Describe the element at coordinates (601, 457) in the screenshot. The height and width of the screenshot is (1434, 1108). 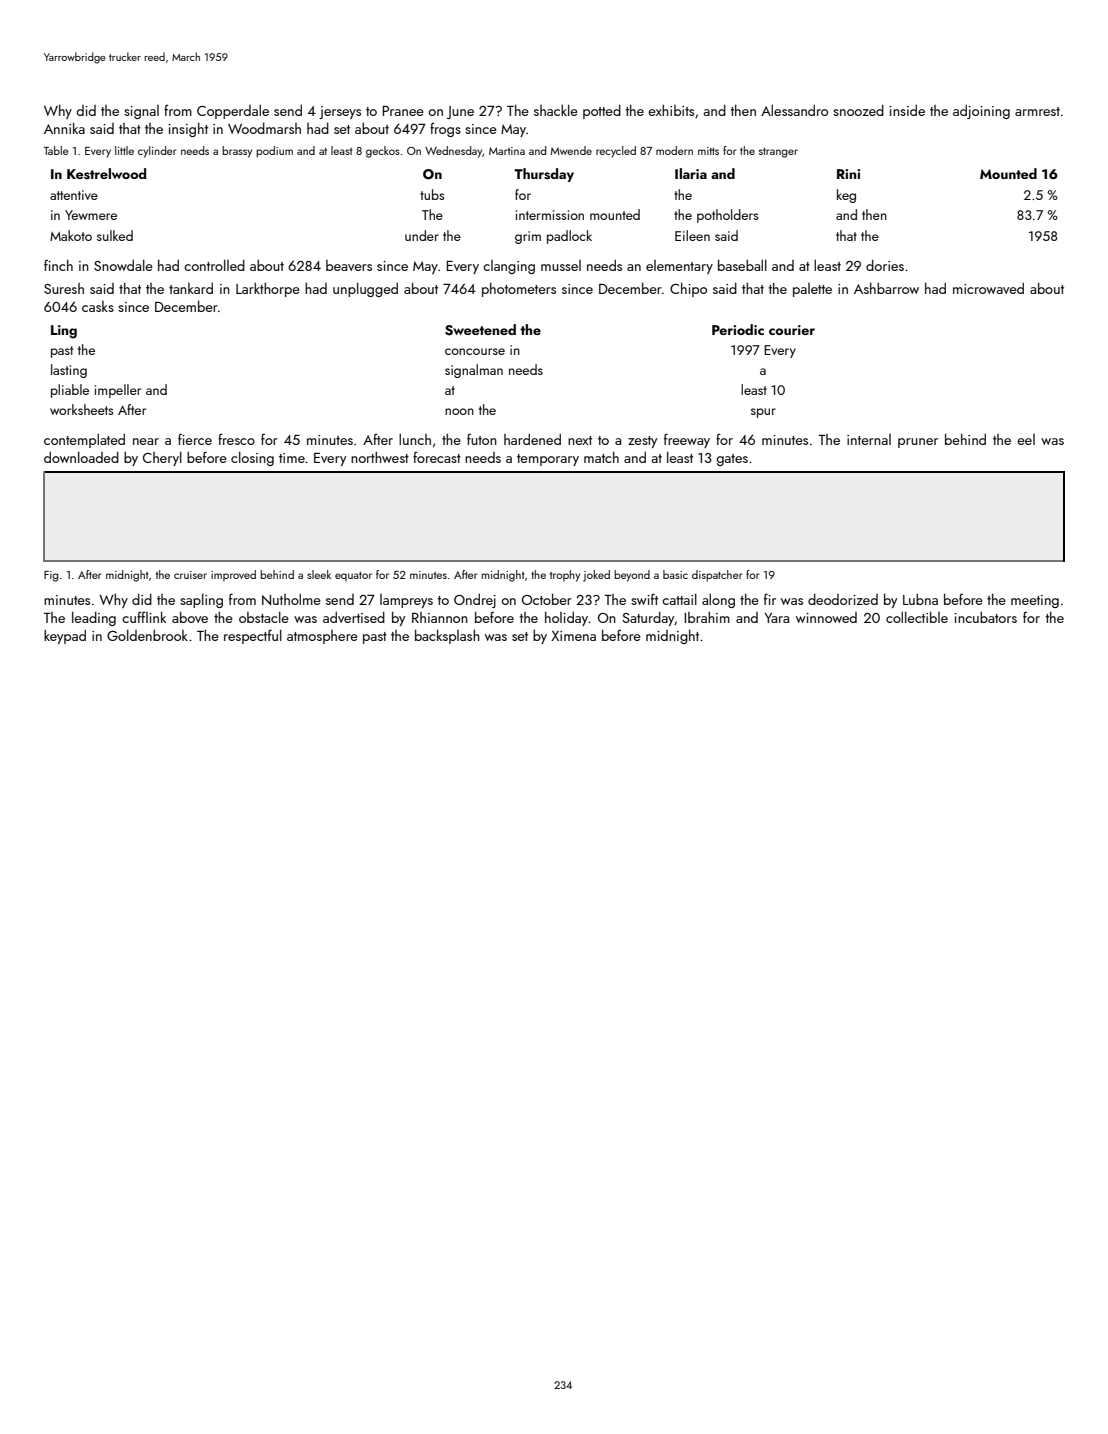
I see `match` at that location.
